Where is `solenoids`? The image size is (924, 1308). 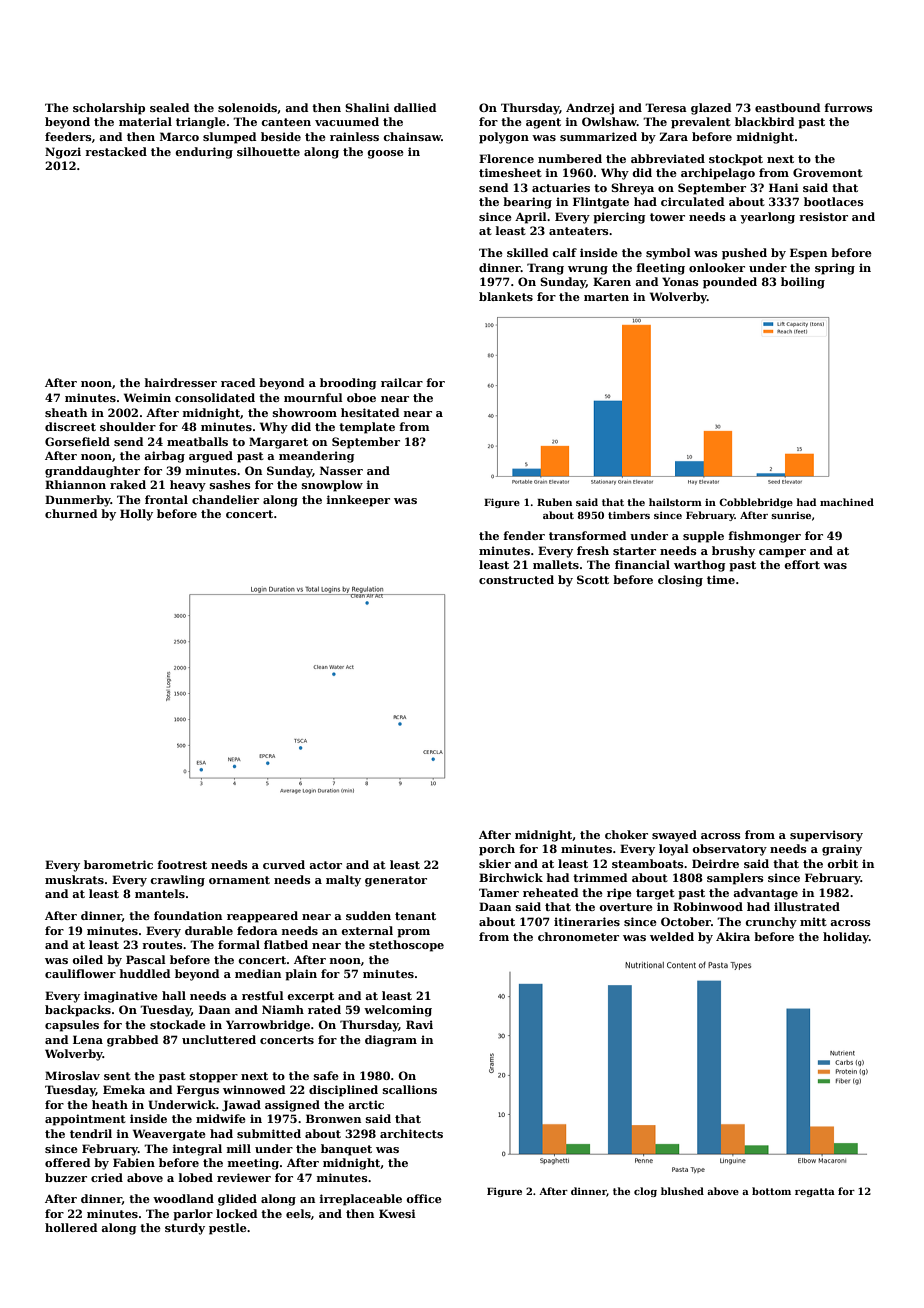
solenoids is located at coordinates (247, 107).
